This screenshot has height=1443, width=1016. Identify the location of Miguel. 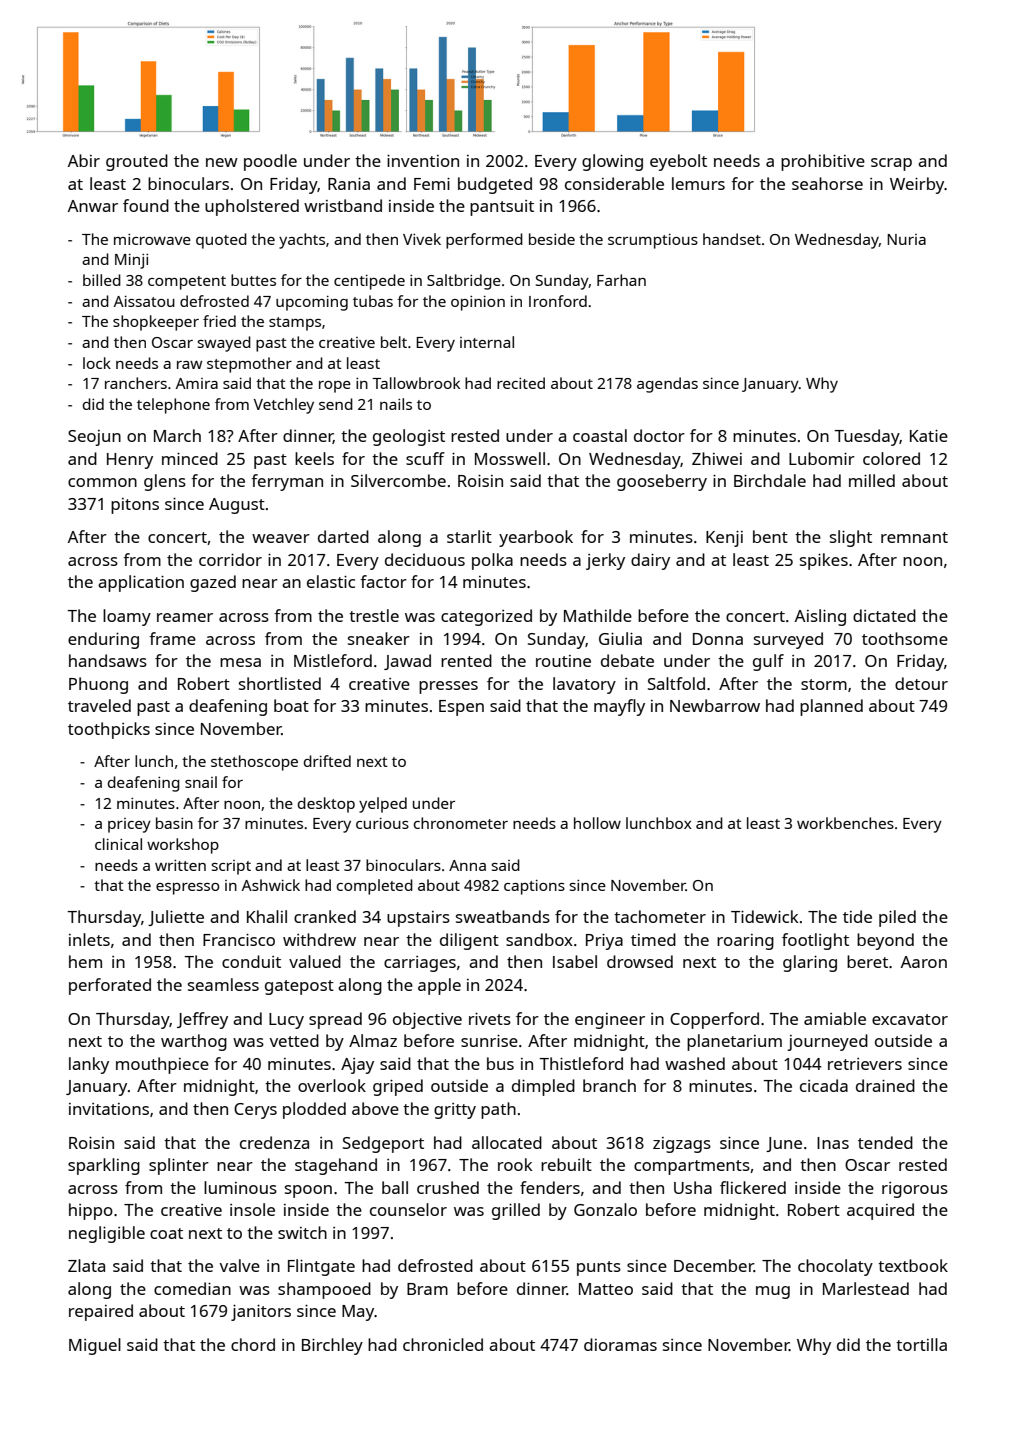
(95, 1346).
